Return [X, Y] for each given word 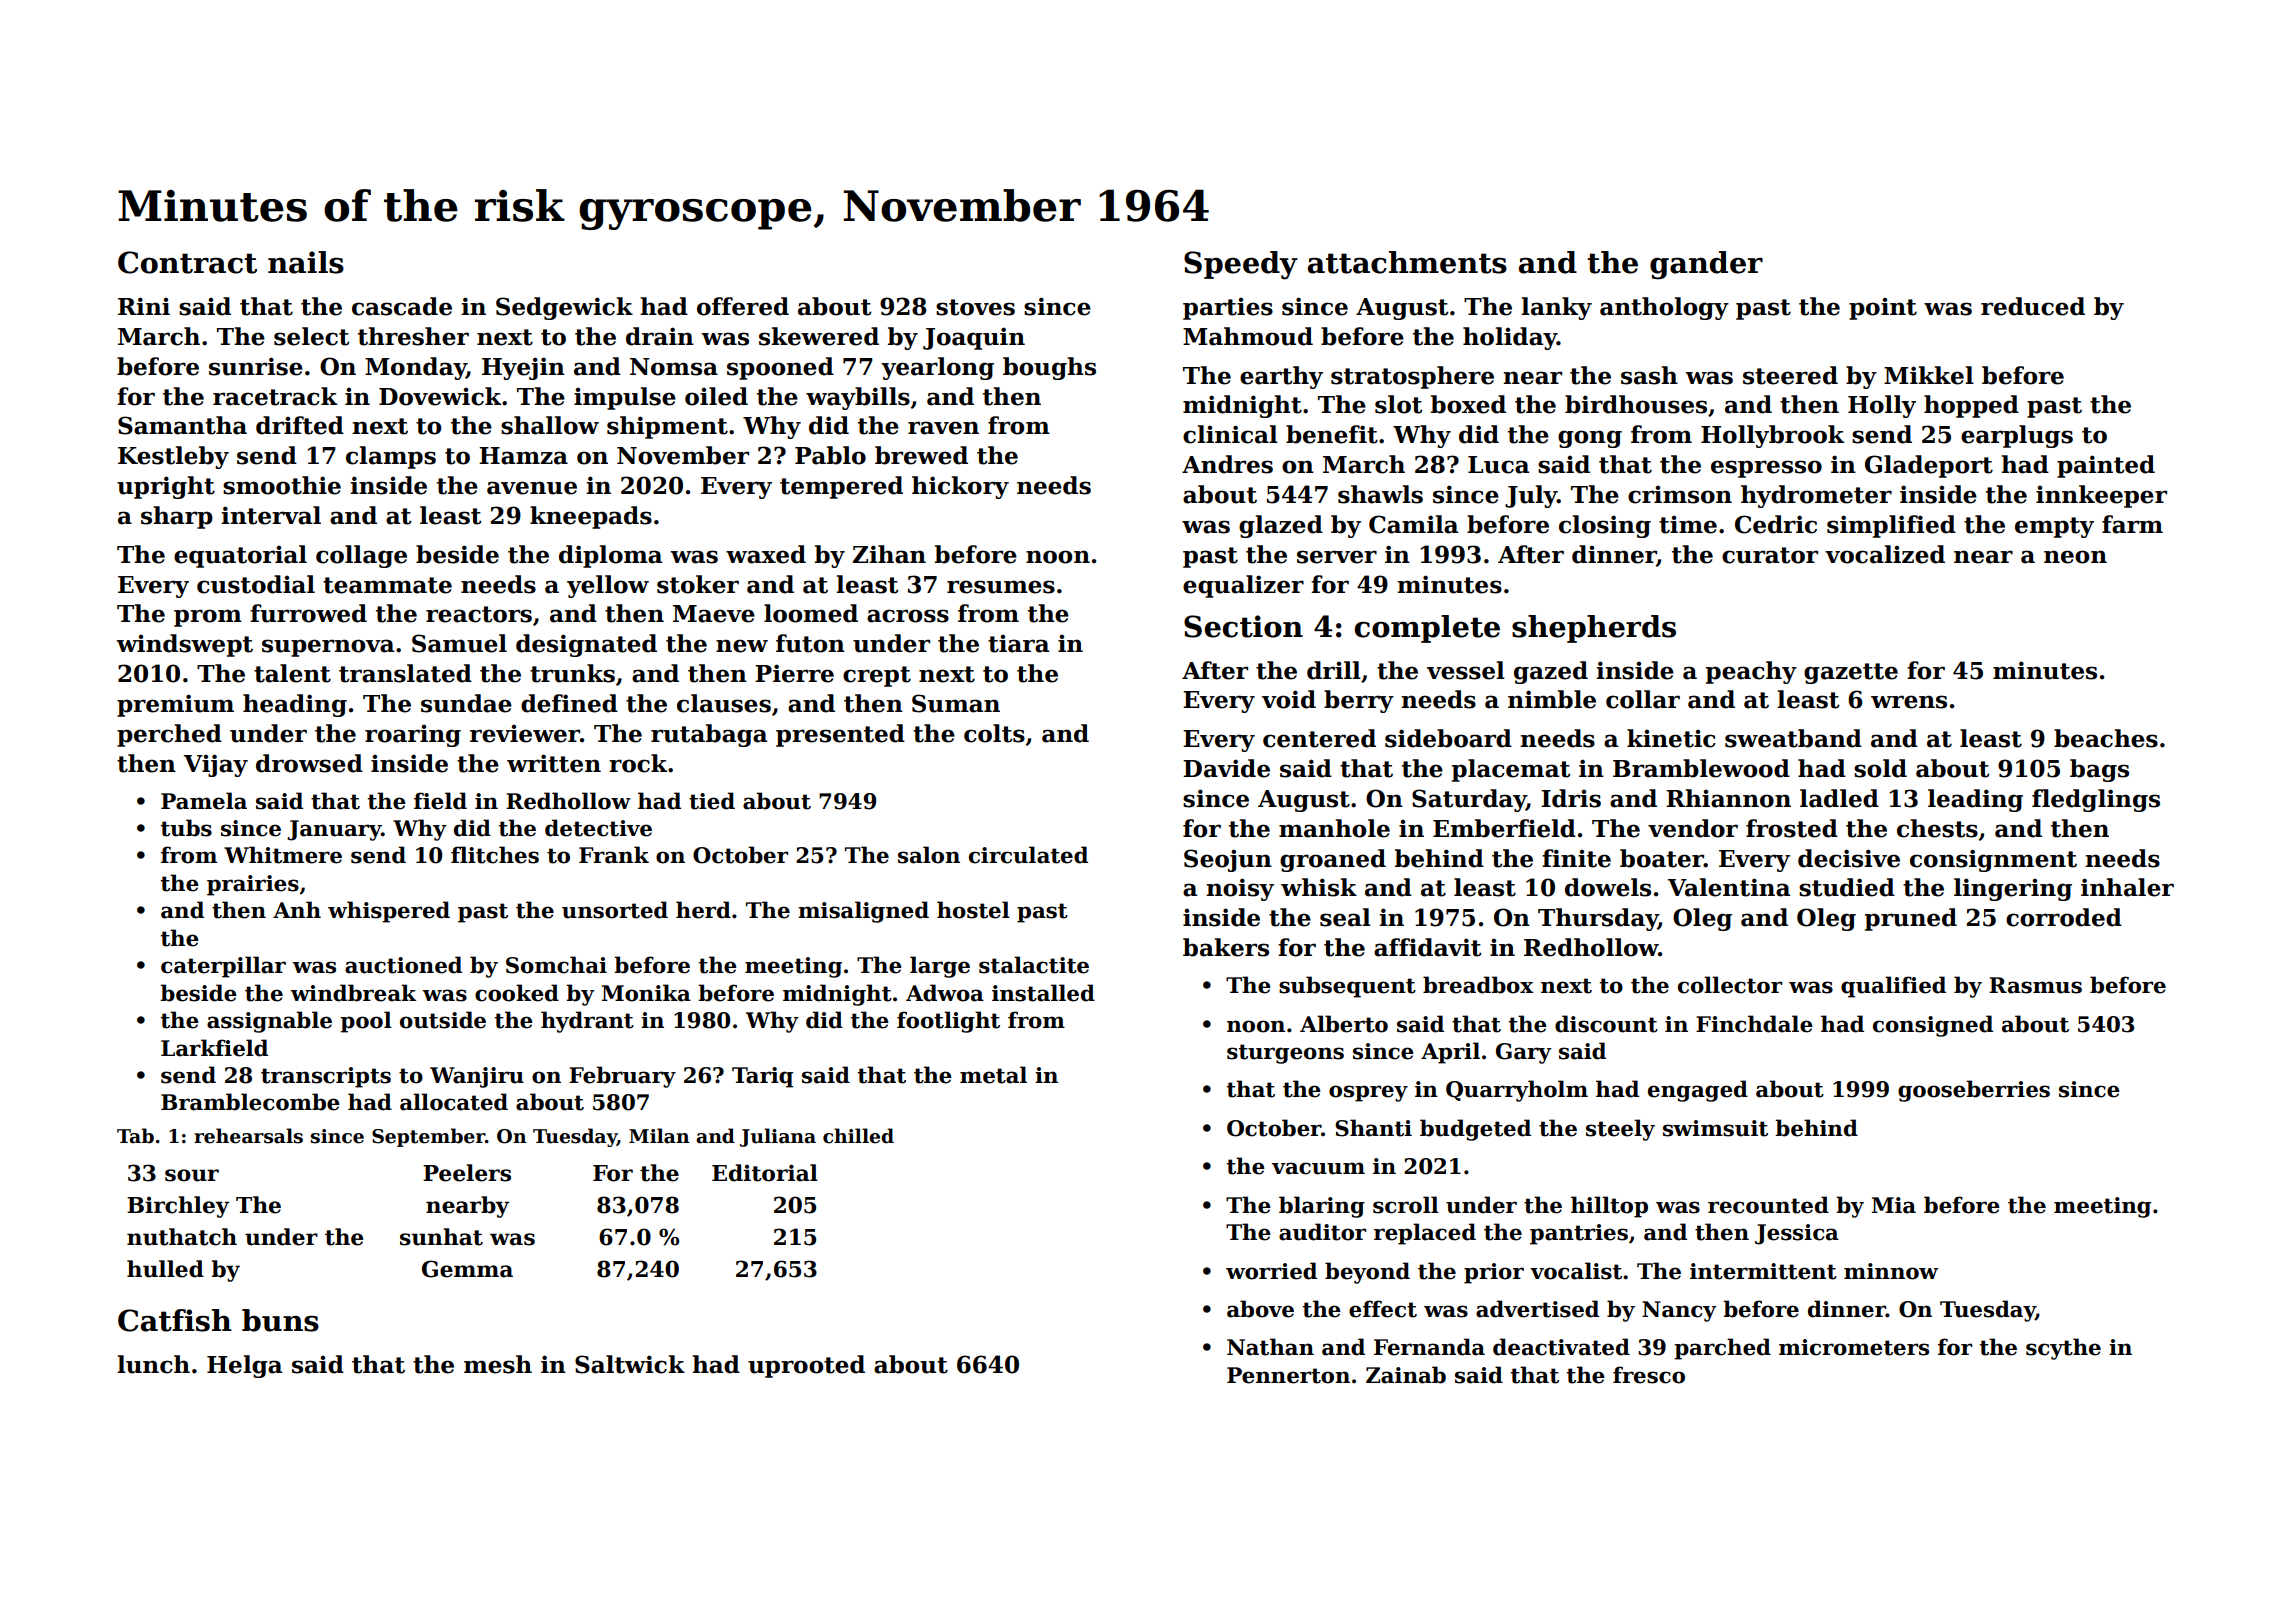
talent [292, 673]
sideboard [1448, 738]
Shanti [1373, 1128]
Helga [244, 1366]
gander [1706, 265]
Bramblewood [1701, 768]
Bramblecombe [250, 1102]
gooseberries [1974, 1091]
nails [306, 262]
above [1260, 1309]
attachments [1407, 262]
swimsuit [1715, 1128]
